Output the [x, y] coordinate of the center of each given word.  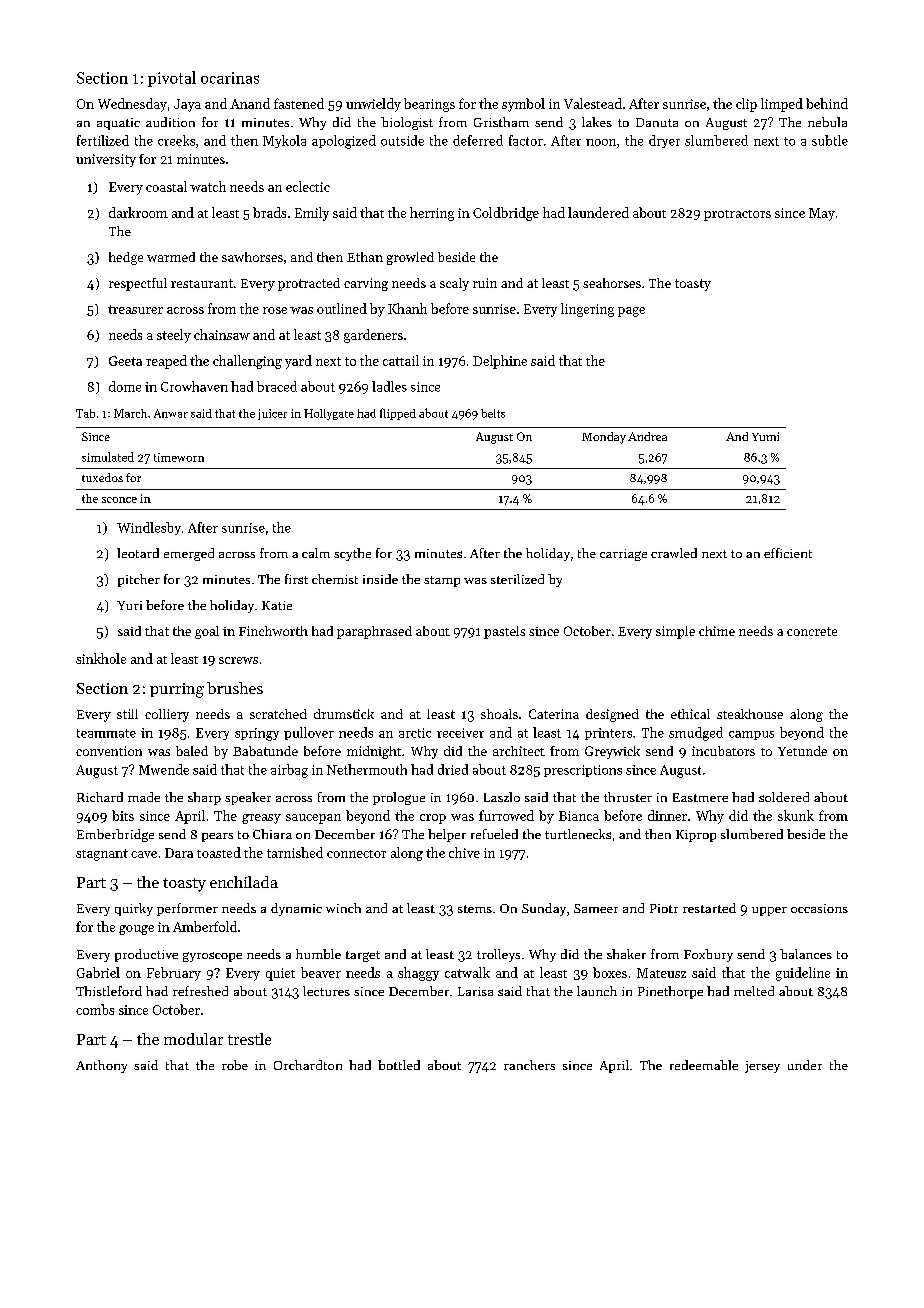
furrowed [506, 815]
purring [177, 690]
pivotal [172, 79]
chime [717, 631]
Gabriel [98, 972]
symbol [523, 105]
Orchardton [308, 1065]
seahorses [612, 283]
